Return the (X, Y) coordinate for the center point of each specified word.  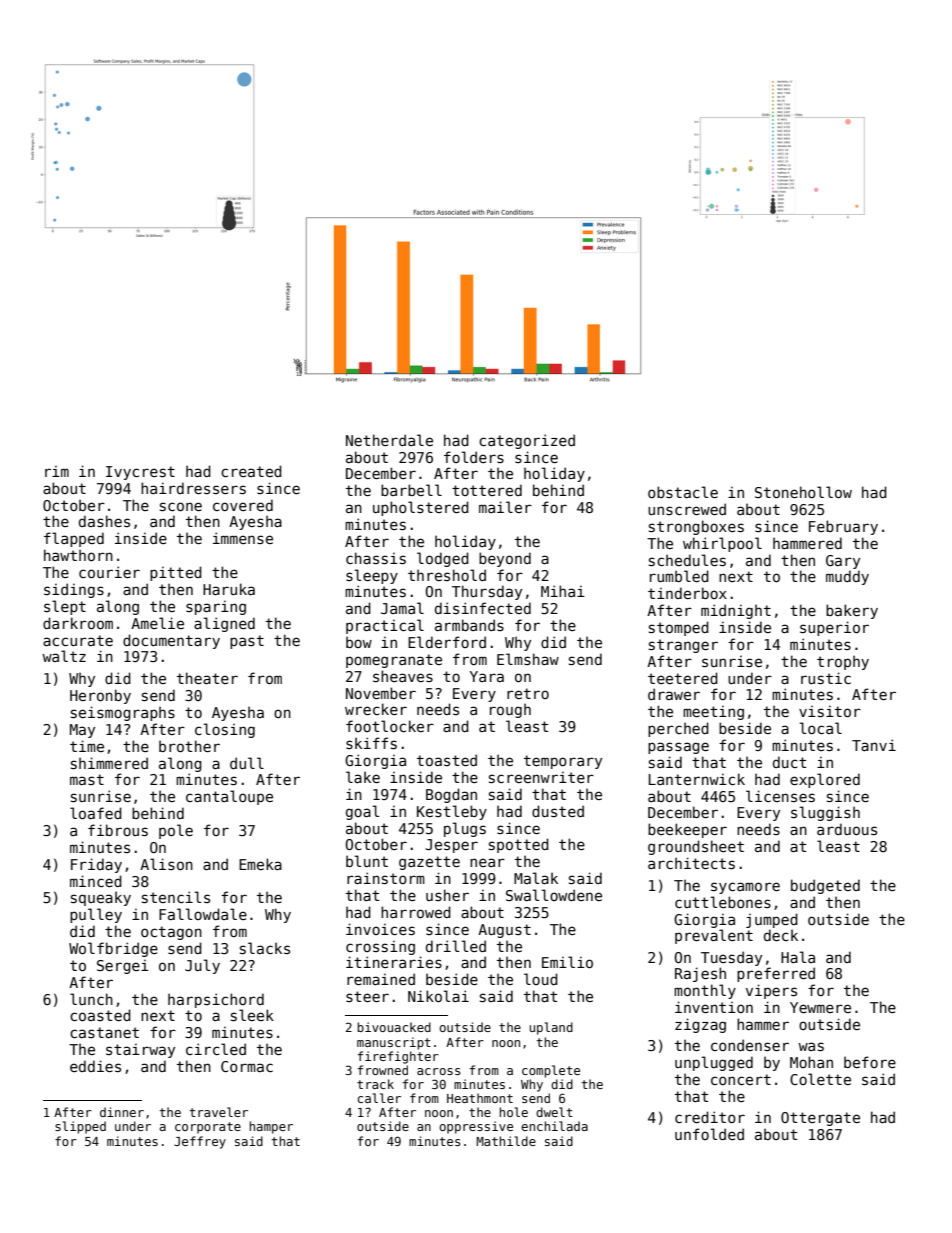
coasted (100, 1015)
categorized (527, 441)
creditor (710, 1117)
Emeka (260, 864)
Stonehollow (803, 492)
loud (541, 979)
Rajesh (700, 974)
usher (447, 895)
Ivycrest (140, 473)
